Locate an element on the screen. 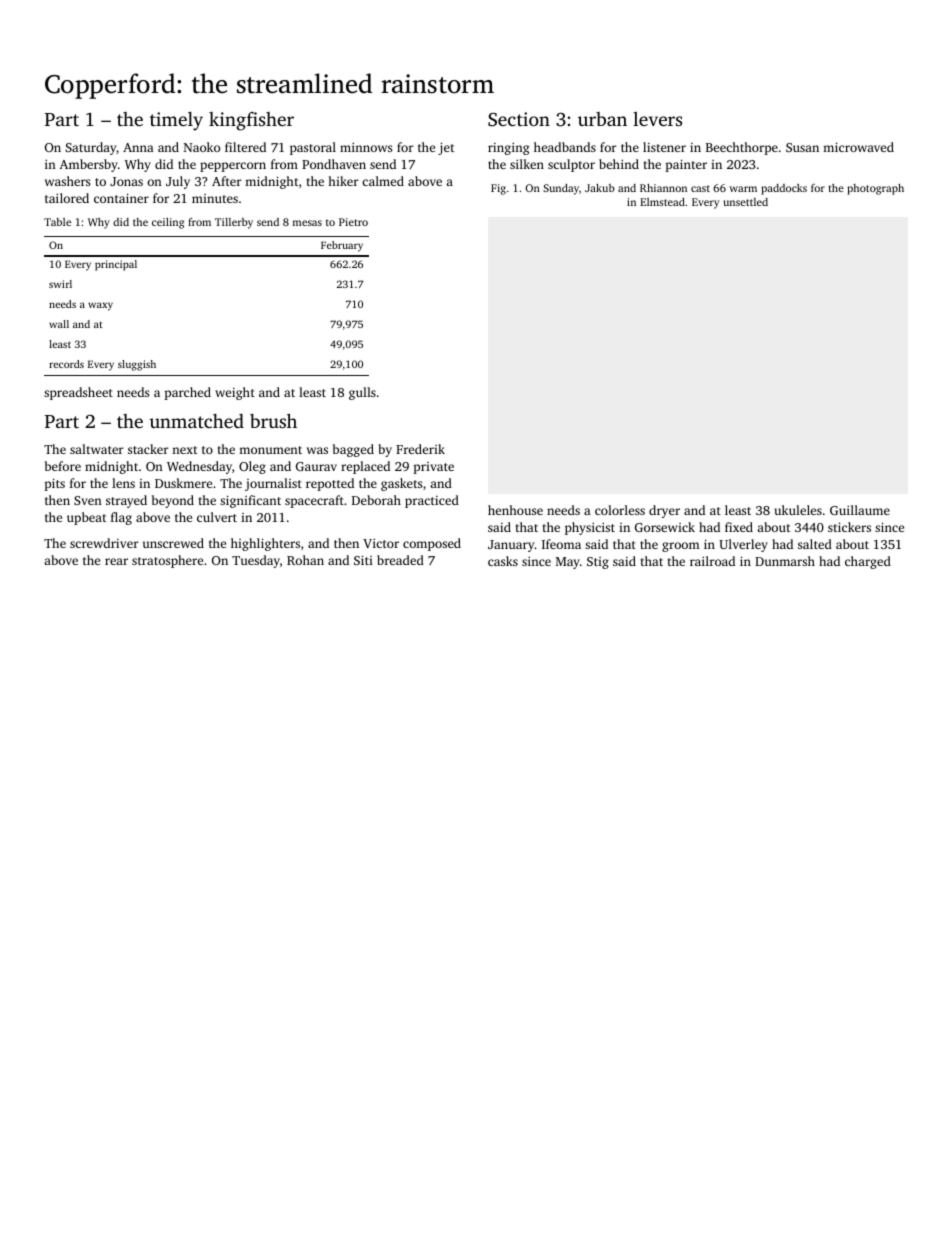 Image resolution: width=952 pixels, height=1233 pixels. unsettled is located at coordinates (746, 202).
